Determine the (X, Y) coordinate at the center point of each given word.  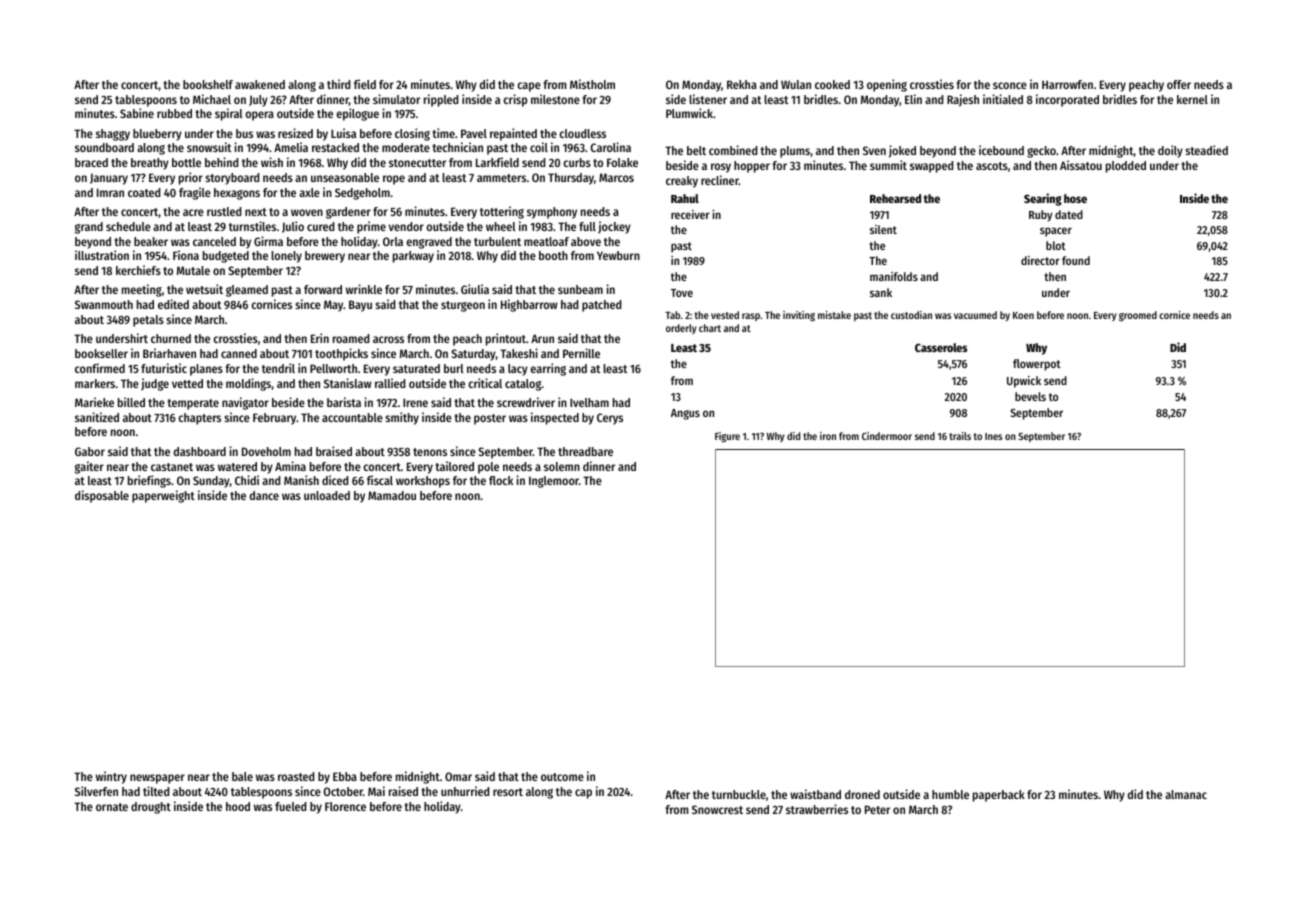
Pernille (581, 353)
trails (960, 436)
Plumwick (689, 113)
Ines (993, 436)
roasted (296, 776)
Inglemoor (554, 482)
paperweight (163, 496)
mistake (834, 315)
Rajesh (963, 100)
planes (206, 370)
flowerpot (1037, 365)
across (388, 339)
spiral (229, 114)
